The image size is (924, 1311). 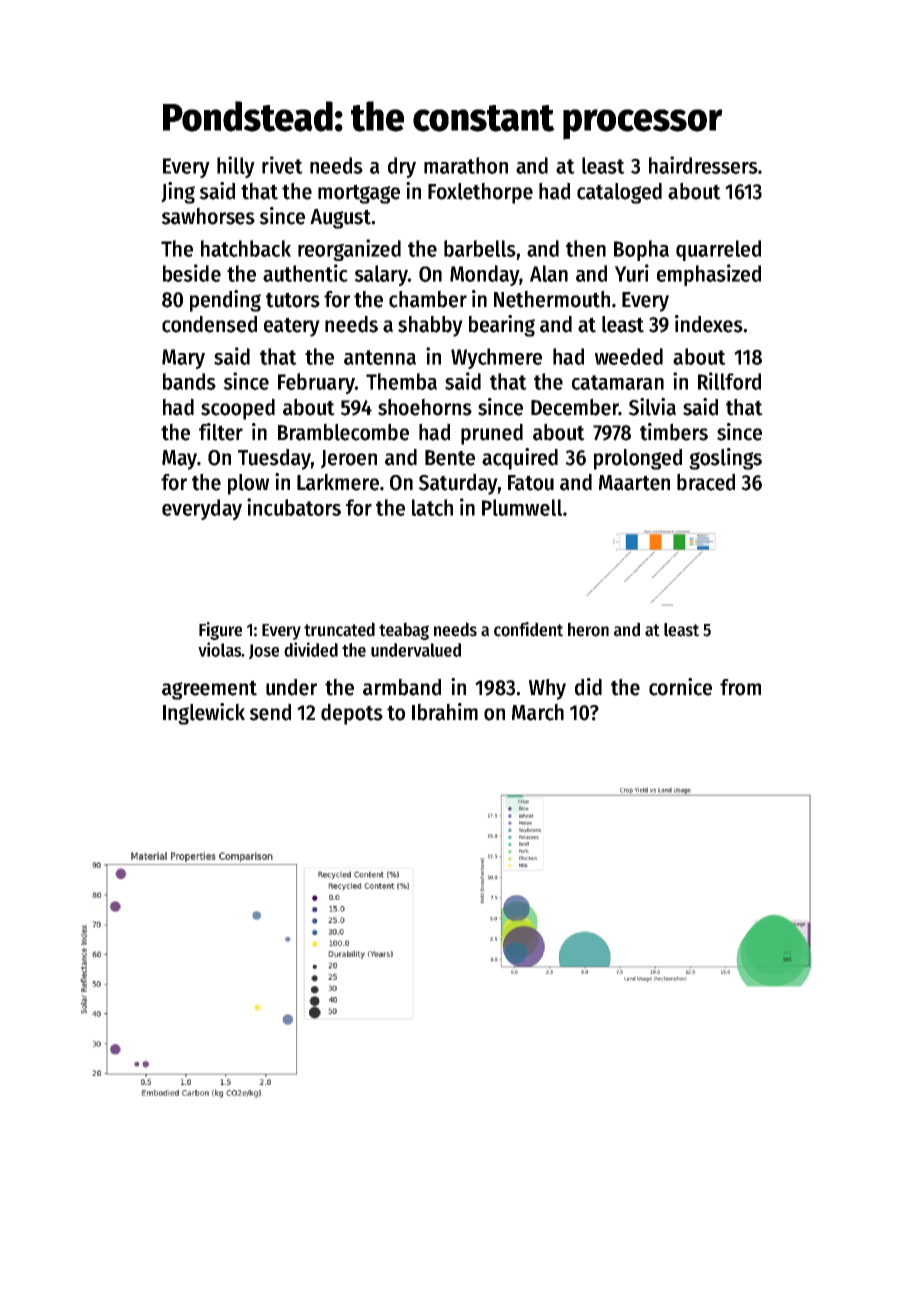 What do you see at coordinates (220, 649) in the screenshot?
I see `violas` at bounding box center [220, 649].
